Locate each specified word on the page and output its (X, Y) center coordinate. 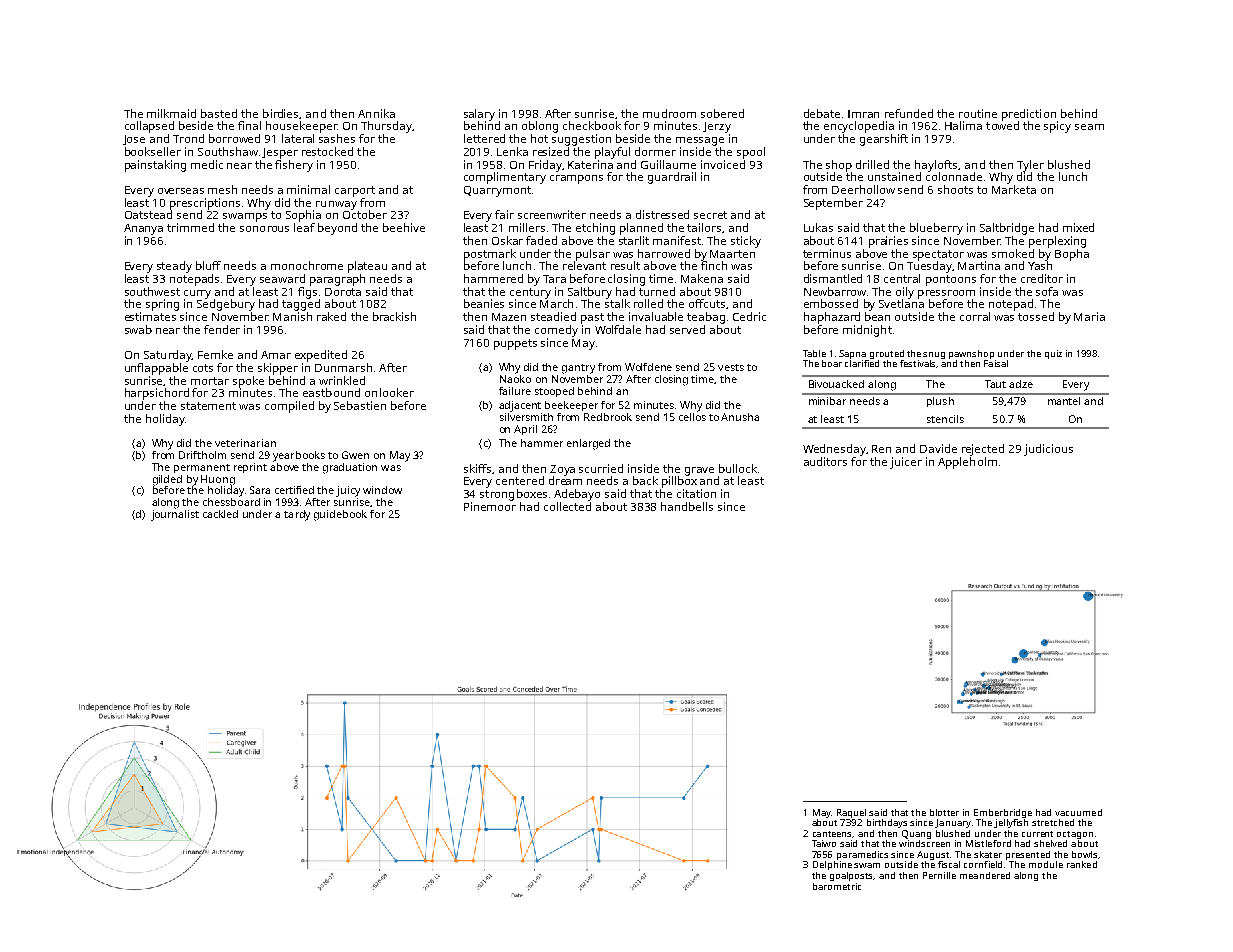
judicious (1048, 450)
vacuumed (1078, 812)
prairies (888, 242)
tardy (297, 515)
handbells (687, 506)
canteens (833, 834)
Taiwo (824, 843)
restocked (327, 151)
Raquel (851, 813)
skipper (278, 369)
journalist (175, 515)
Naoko (515, 379)
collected (567, 506)
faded (541, 240)
